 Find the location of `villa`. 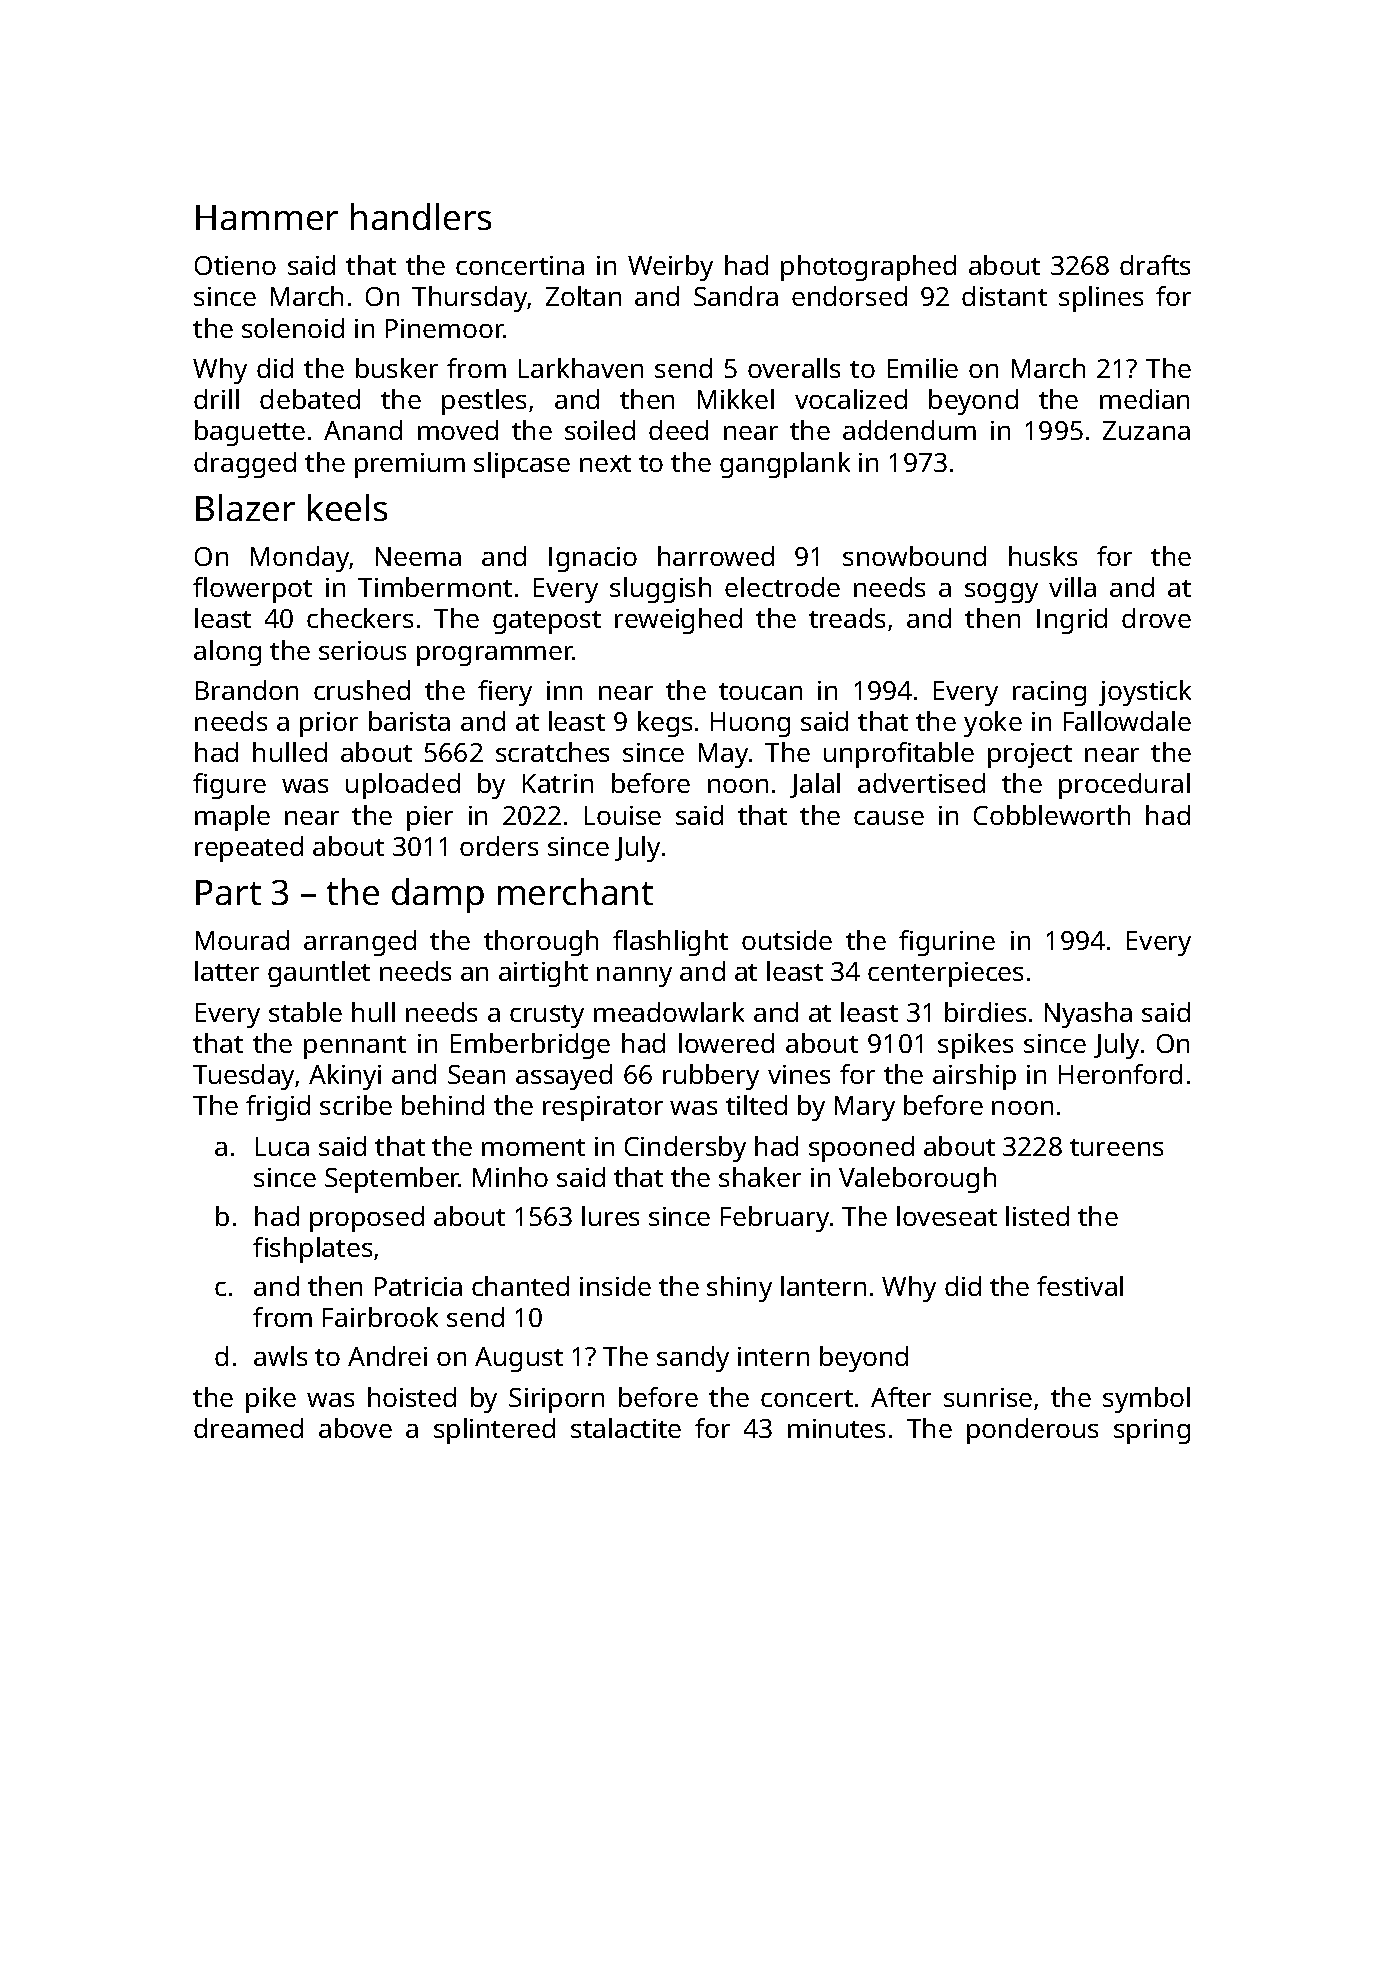

villa is located at coordinates (1072, 587).
